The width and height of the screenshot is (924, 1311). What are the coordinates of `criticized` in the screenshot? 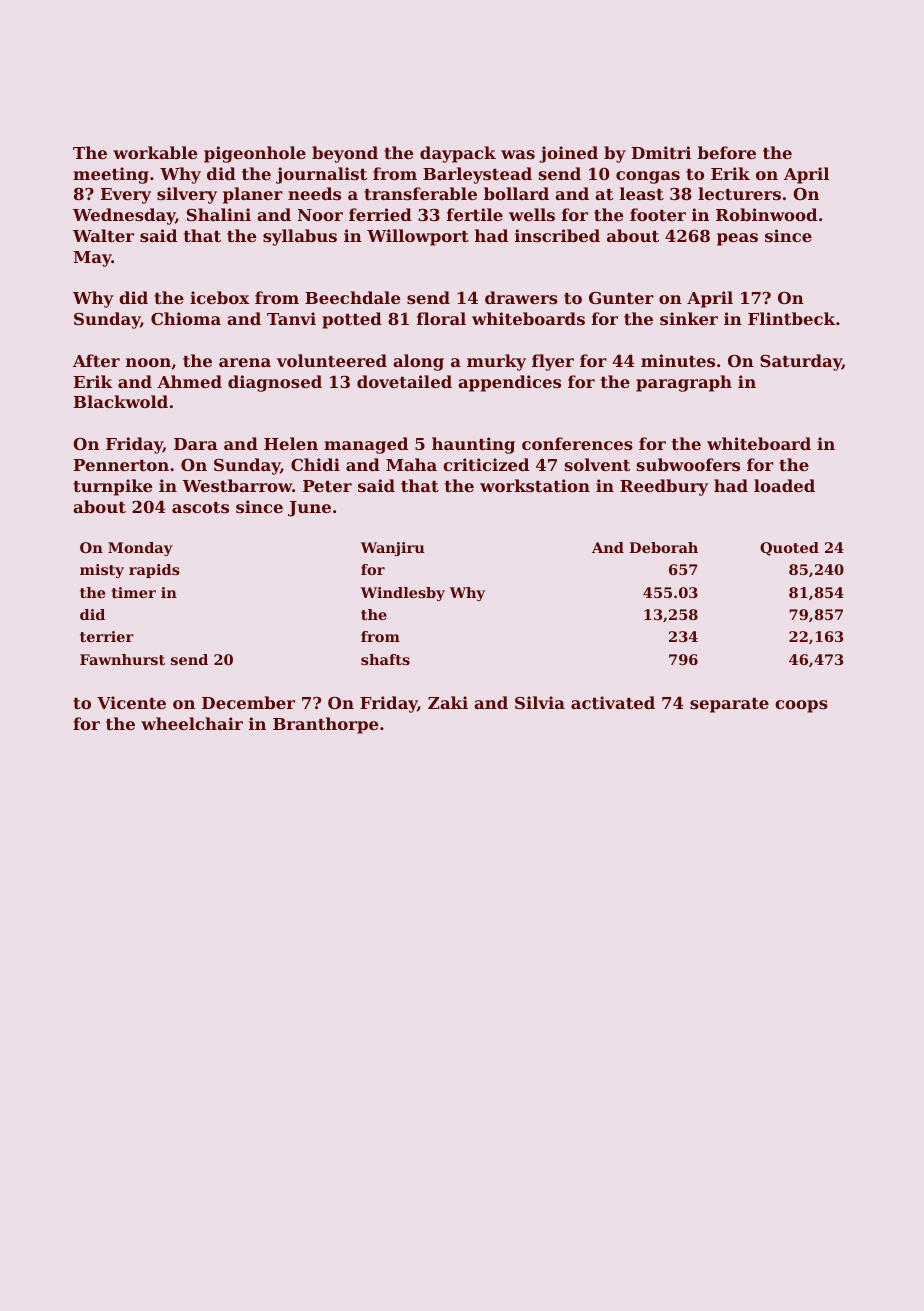 It's located at (486, 464).
